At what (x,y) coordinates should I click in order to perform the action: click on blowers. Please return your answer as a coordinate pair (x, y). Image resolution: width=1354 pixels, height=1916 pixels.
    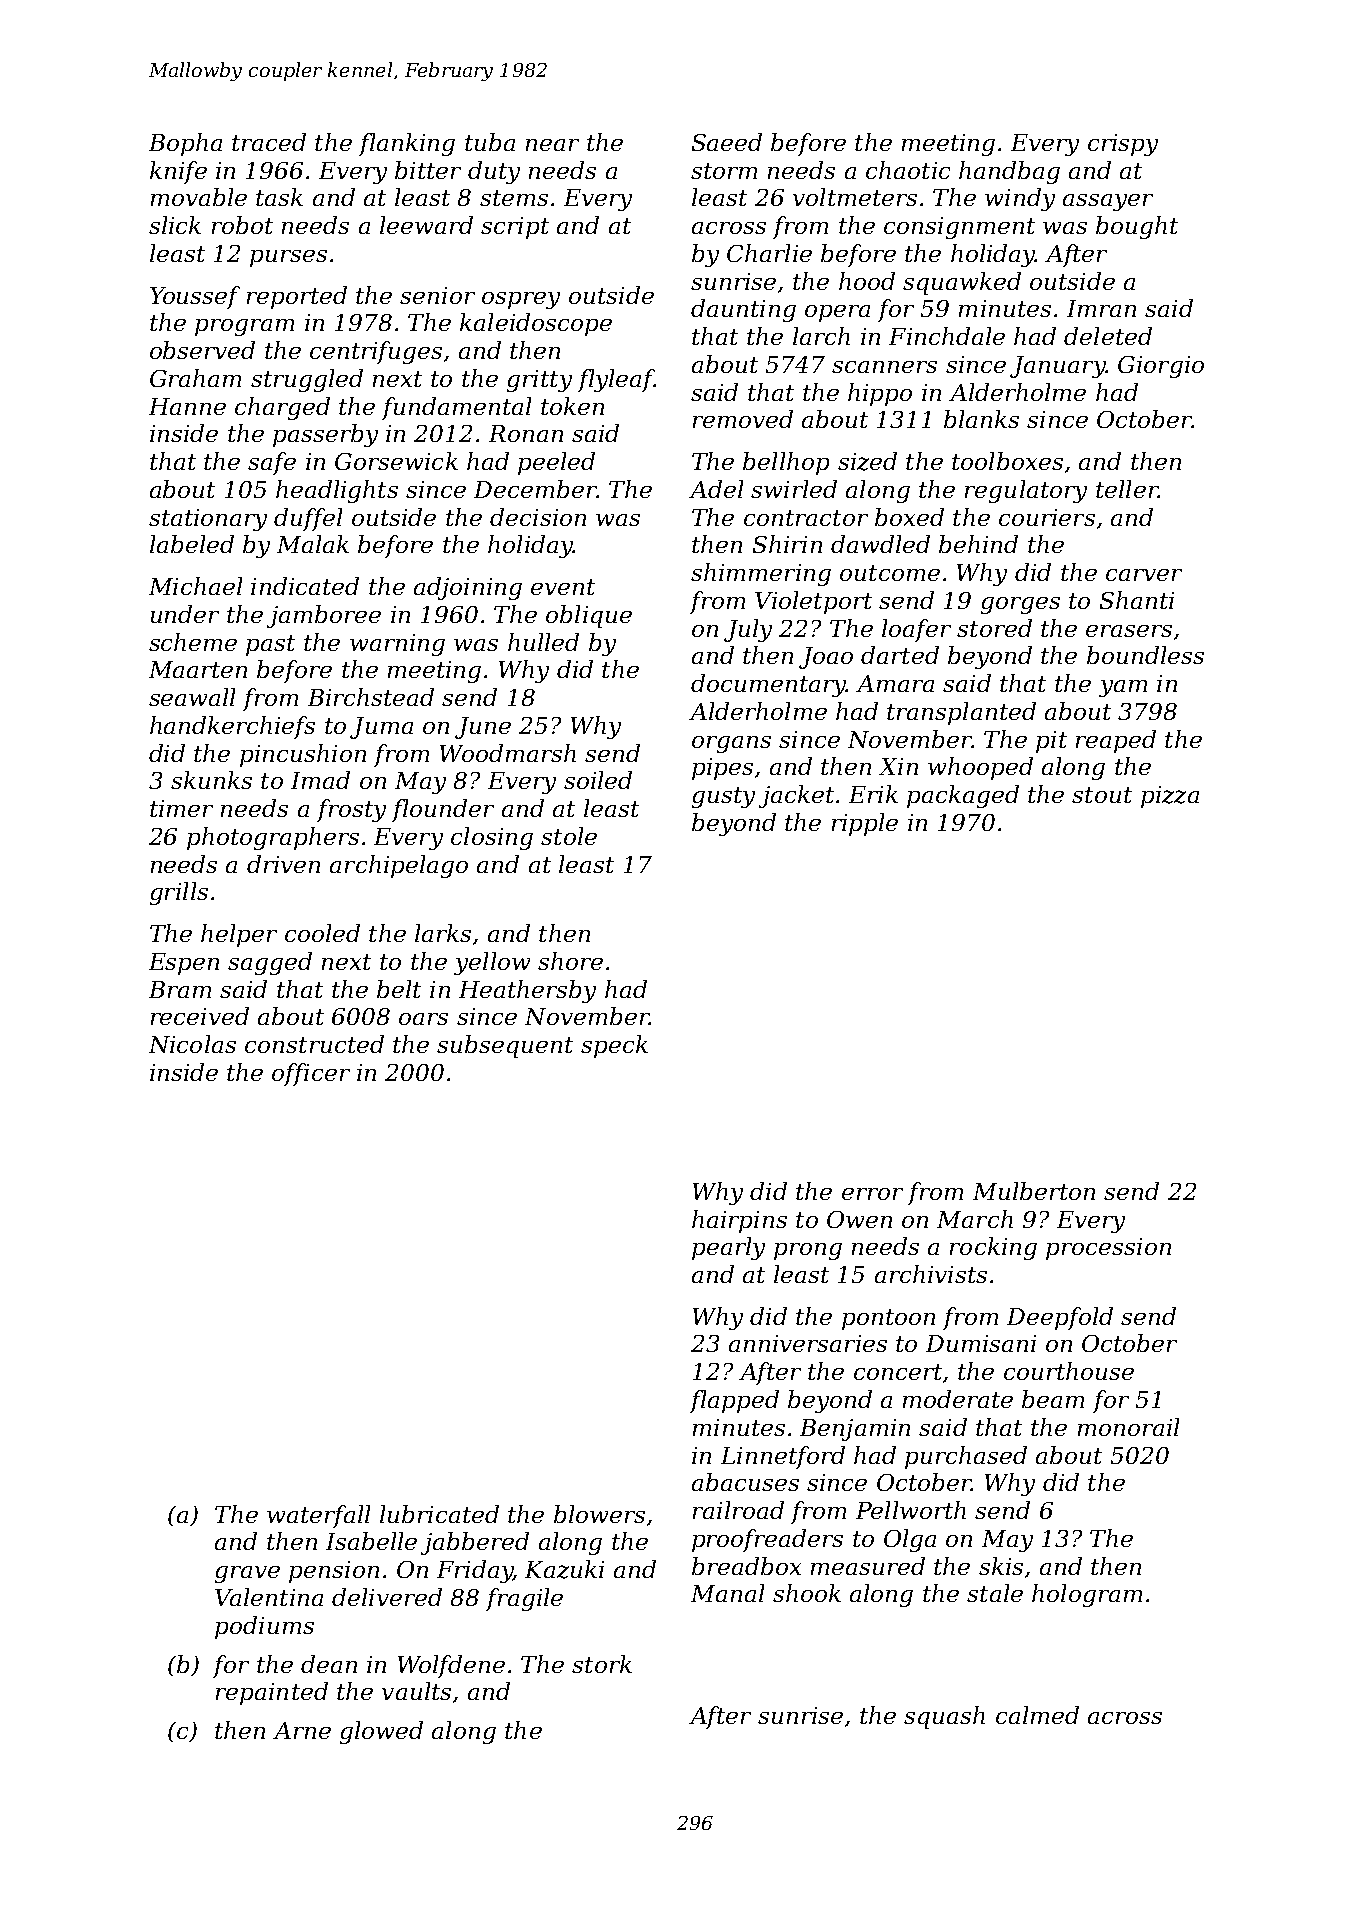
    Looking at the image, I should click on (599, 1514).
